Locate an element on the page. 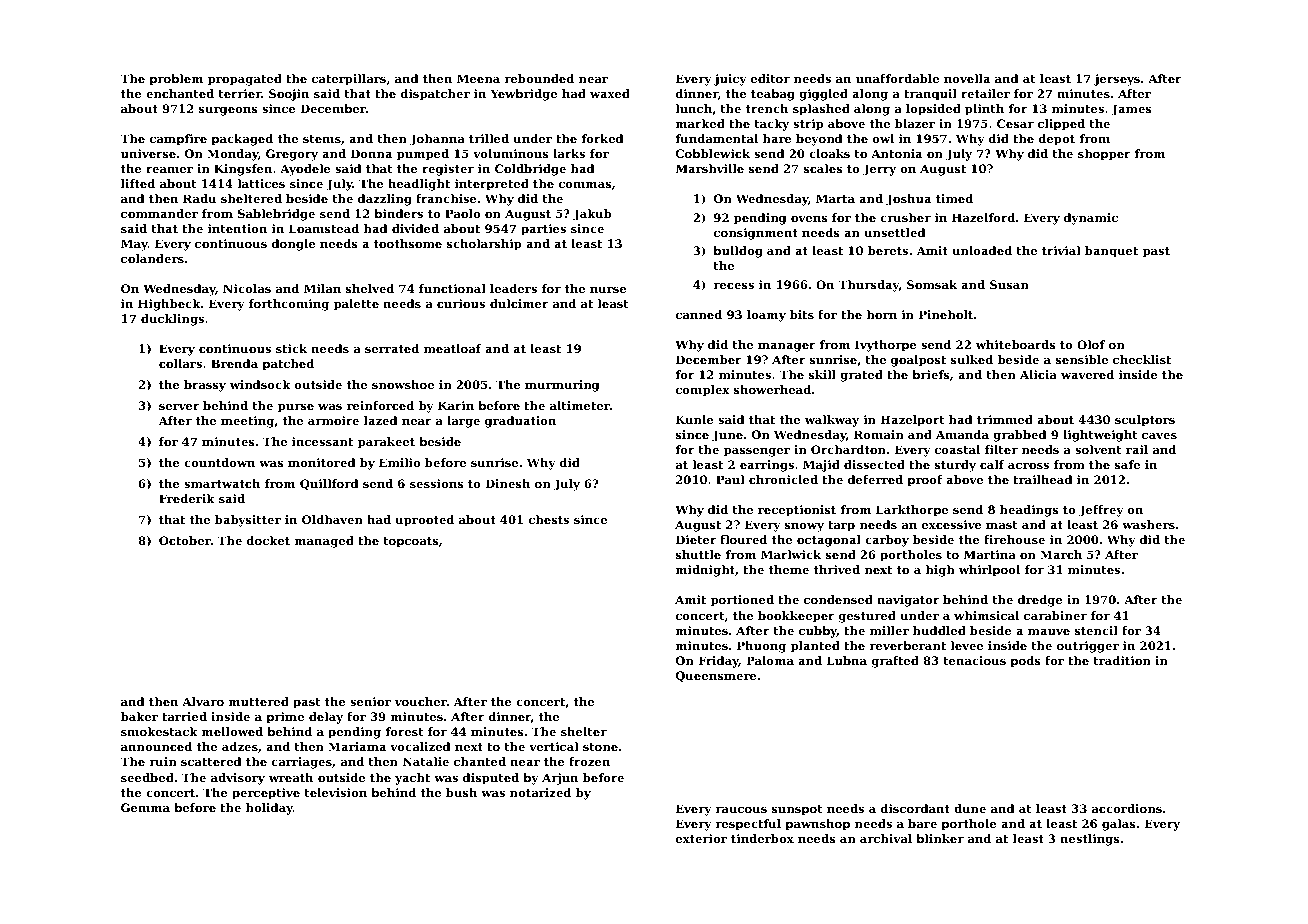 The height and width of the document is (924, 1308). Gemma is located at coordinates (145, 807).
